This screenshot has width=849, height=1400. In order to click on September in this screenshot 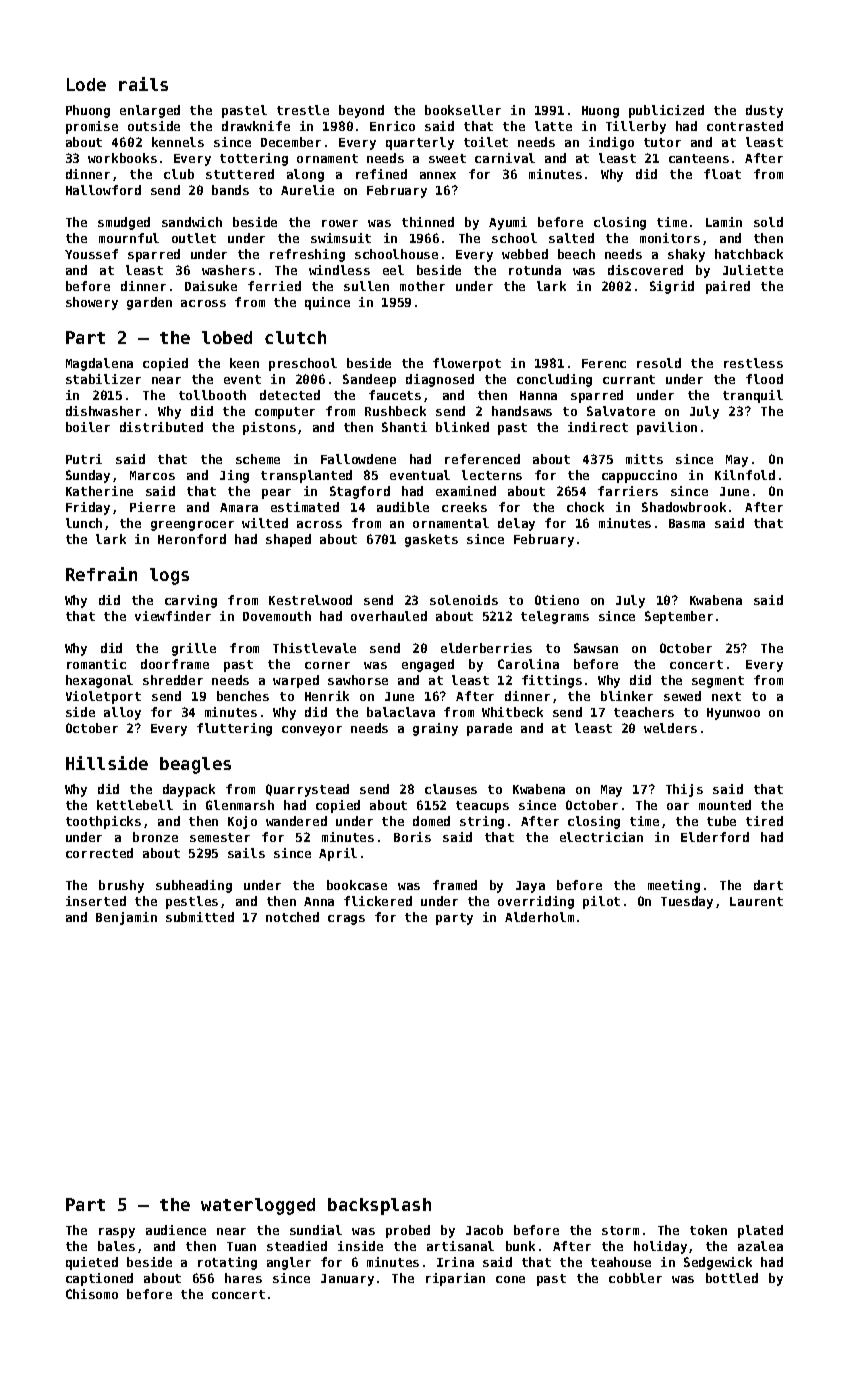, I will do `click(679, 617)`.
